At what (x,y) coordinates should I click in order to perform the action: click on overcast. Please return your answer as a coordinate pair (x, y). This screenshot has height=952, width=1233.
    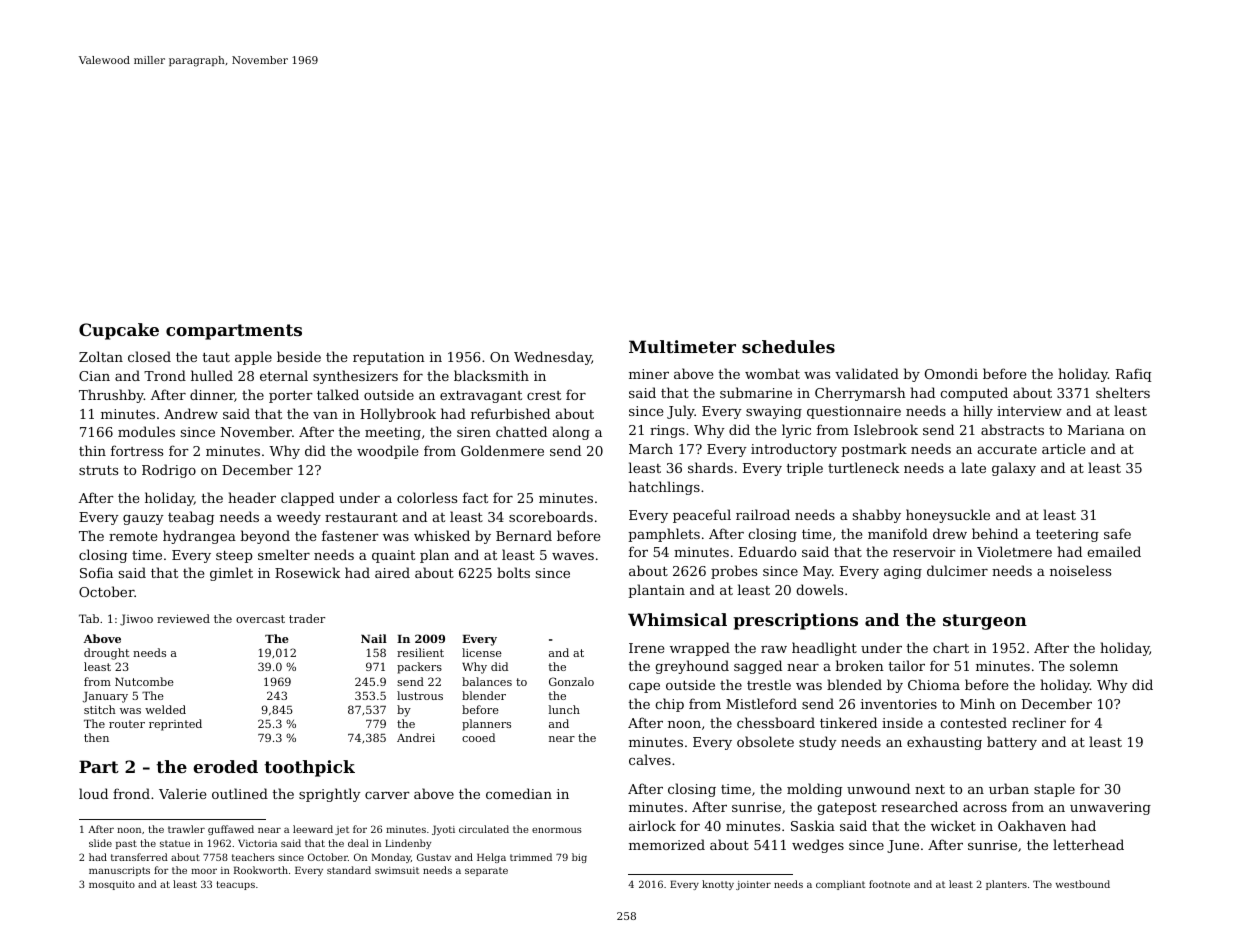
    Looking at the image, I should click on (260, 619).
